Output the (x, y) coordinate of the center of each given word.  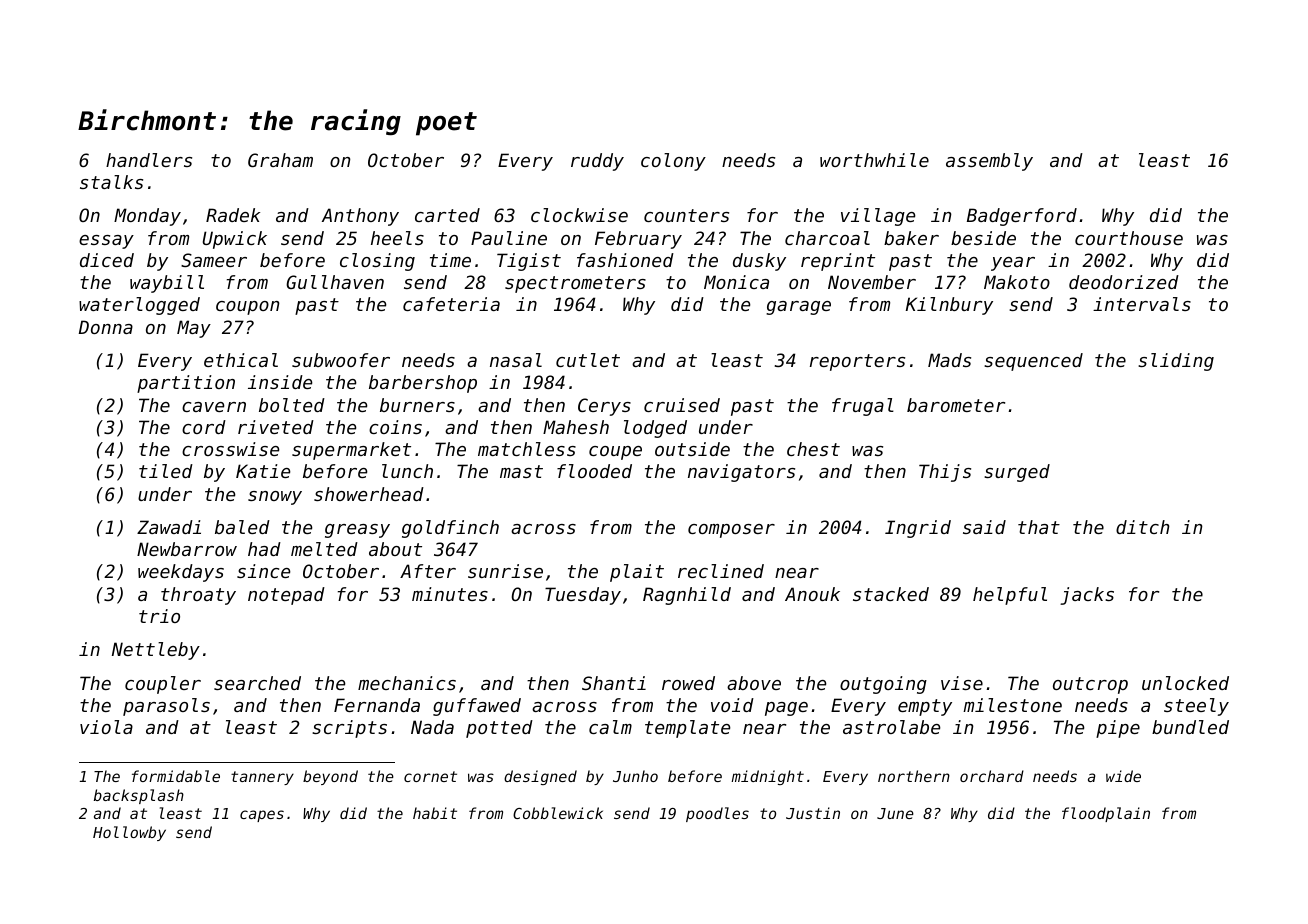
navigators (741, 473)
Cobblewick (558, 813)
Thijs (945, 473)
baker (911, 238)
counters (686, 215)
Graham (280, 160)
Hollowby (129, 833)
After (428, 571)
